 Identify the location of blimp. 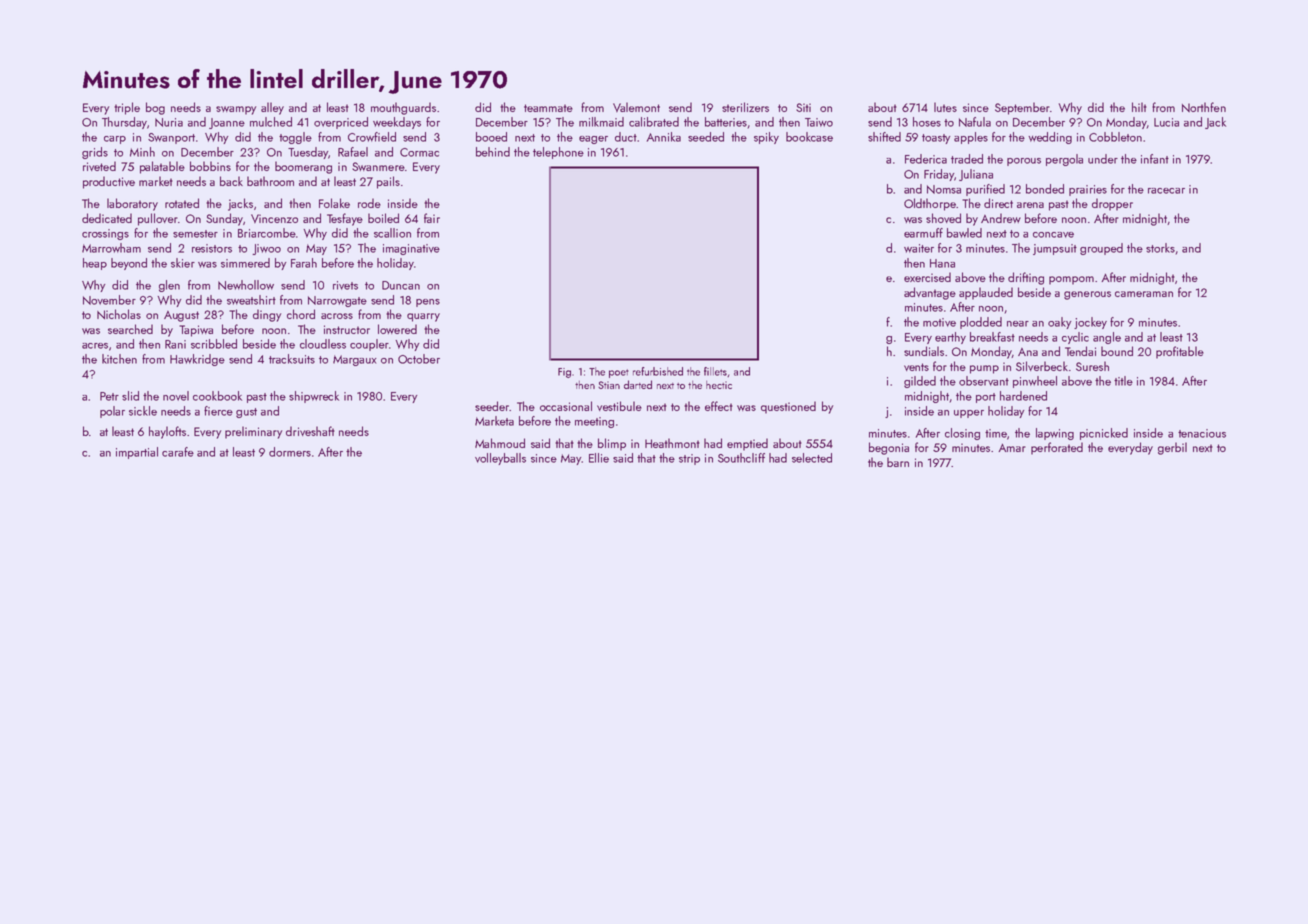
(612, 444).
